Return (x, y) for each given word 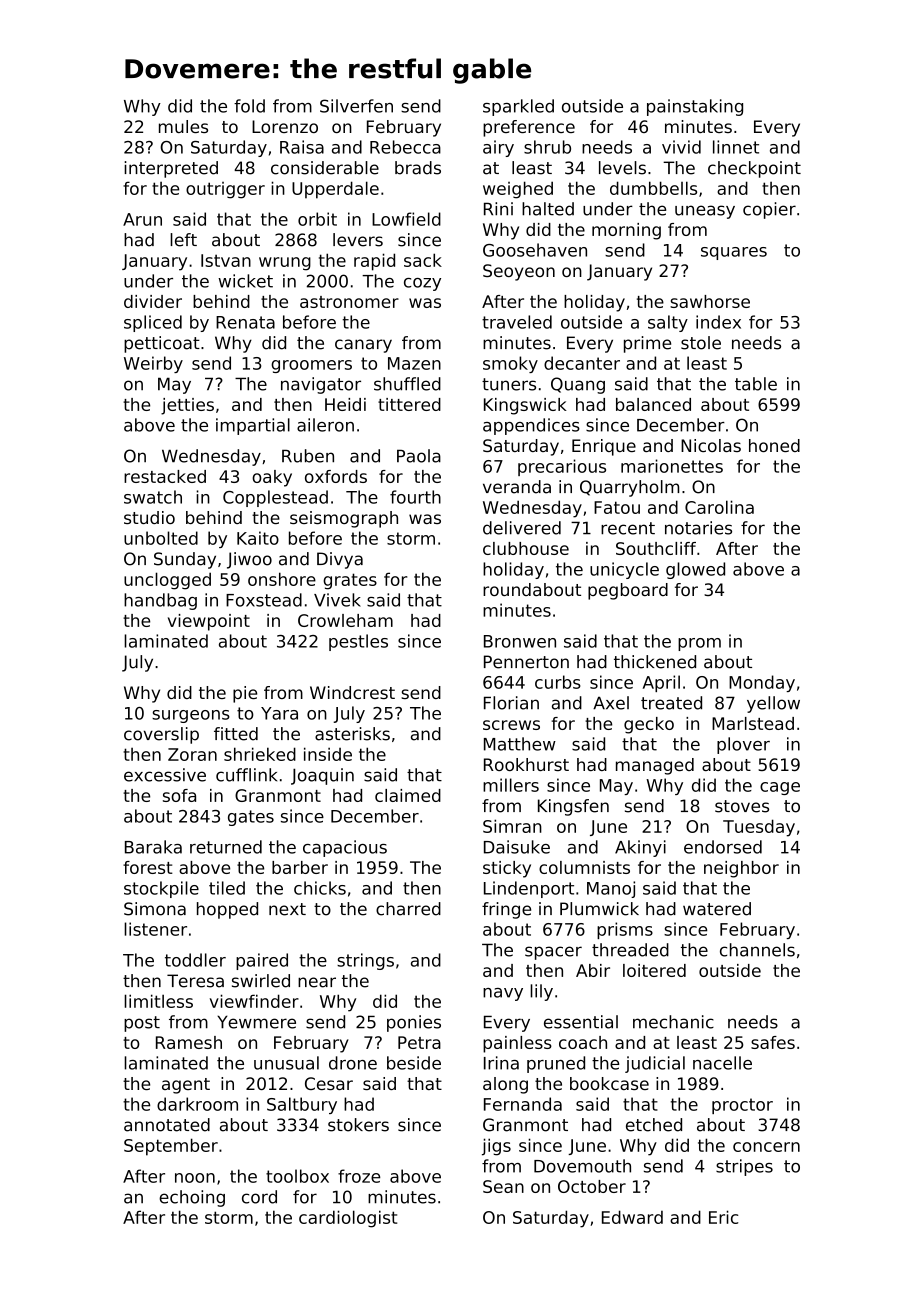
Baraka (153, 847)
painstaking (695, 107)
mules (183, 126)
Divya (340, 560)
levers (358, 240)
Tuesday (759, 828)
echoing (192, 1198)
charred (408, 909)
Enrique (604, 447)
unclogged (167, 581)
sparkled (518, 107)
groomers (311, 366)
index (718, 322)
